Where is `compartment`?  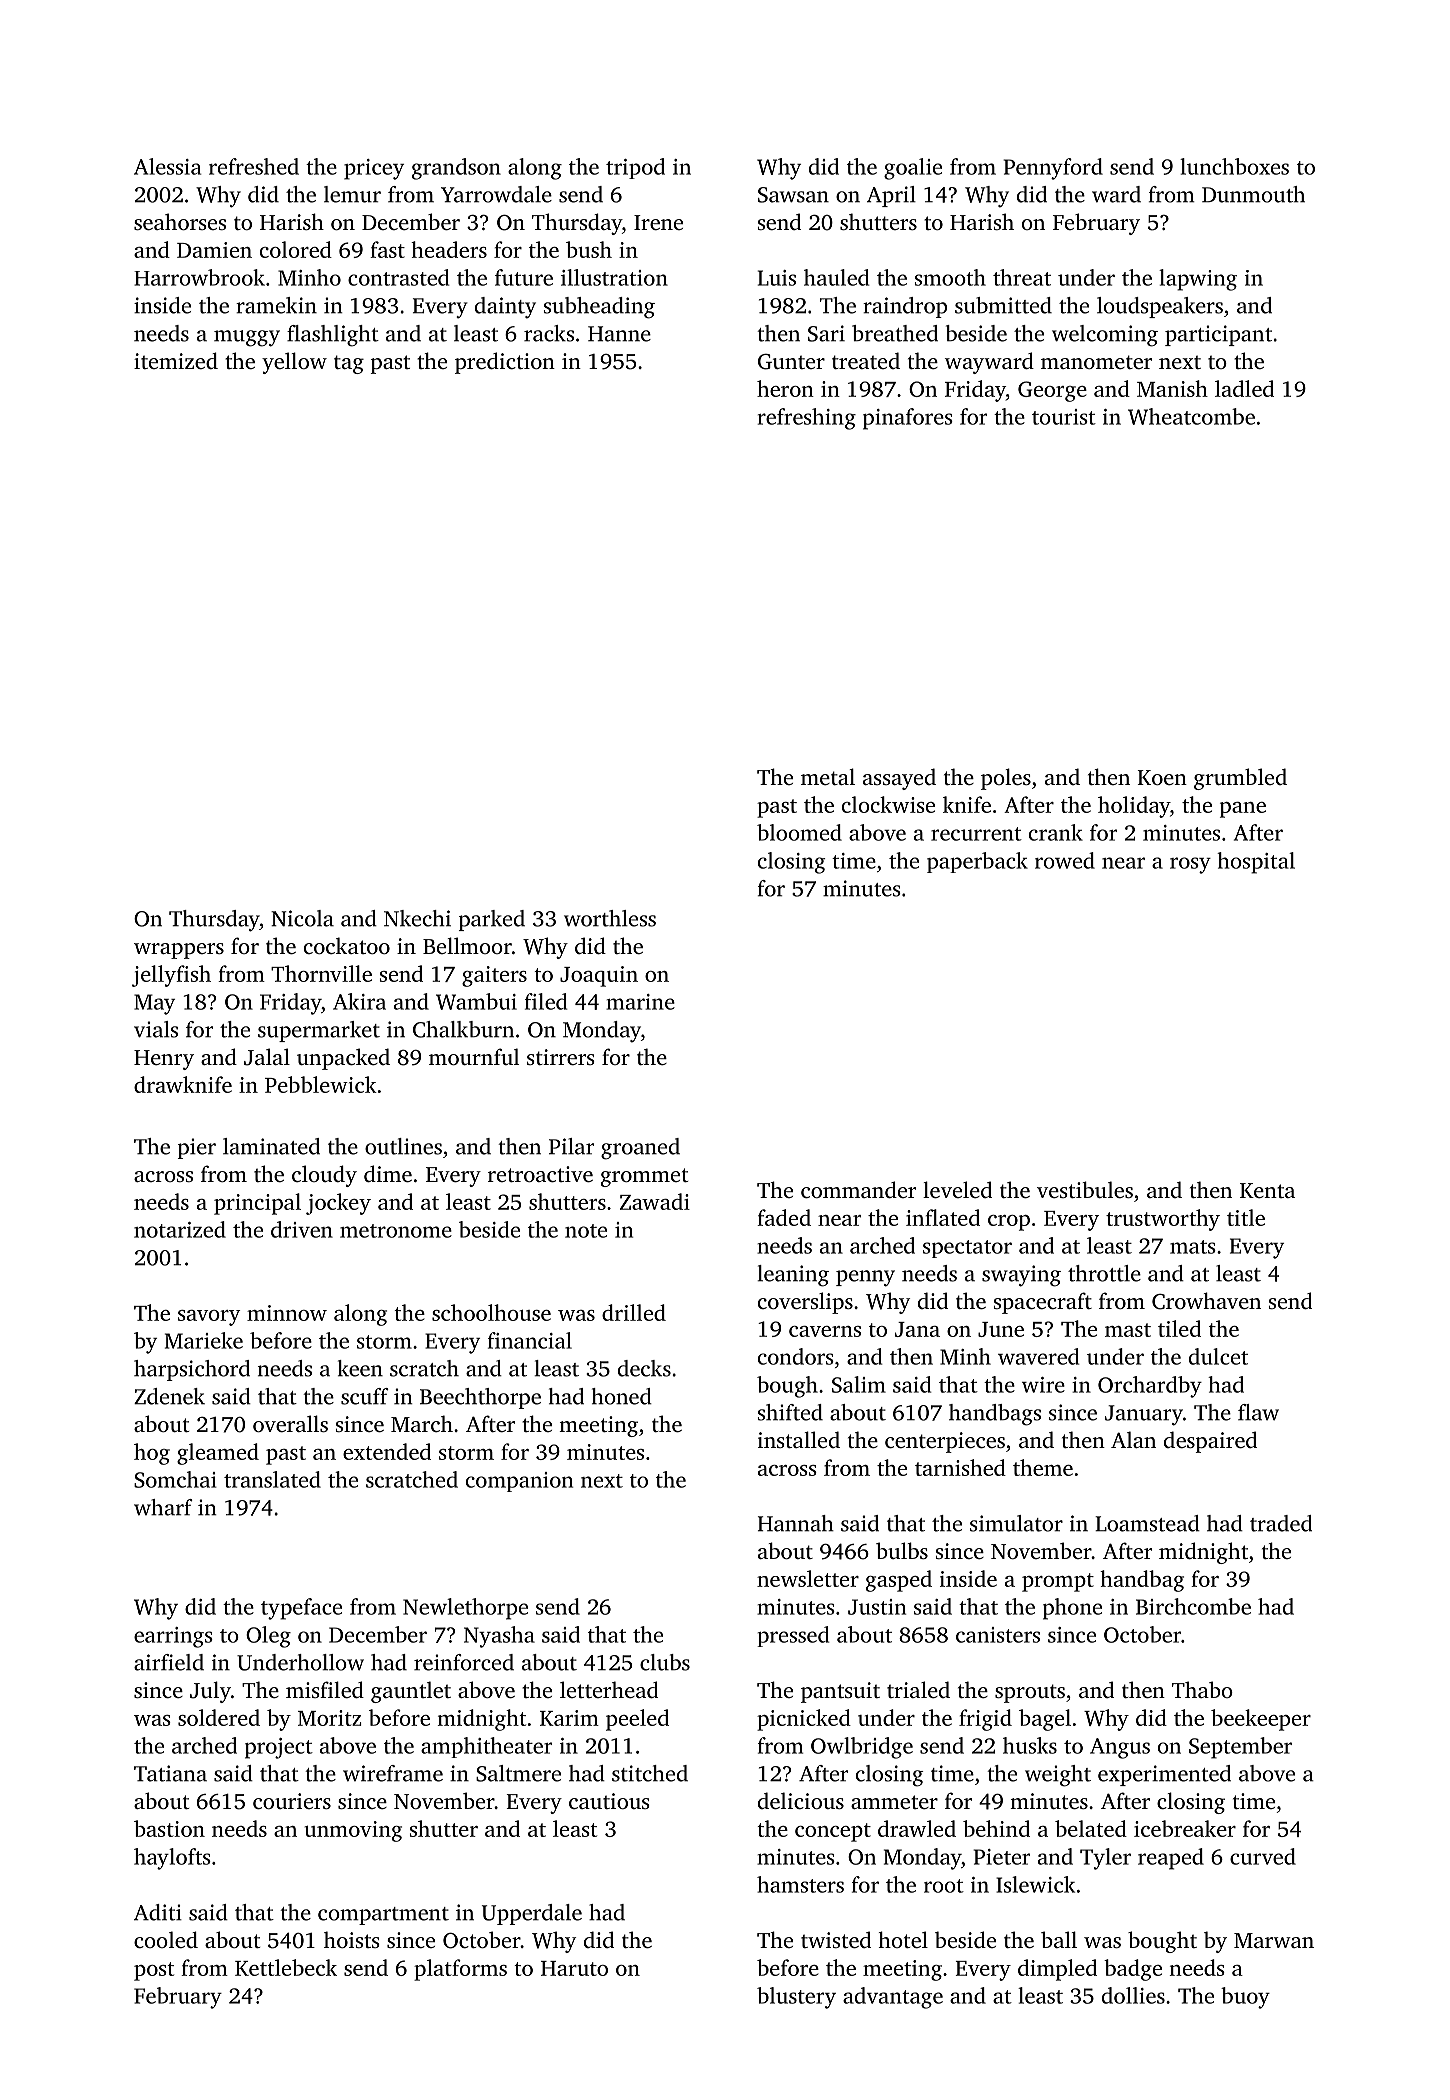 compartment is located at coordinates (383, 1916).
